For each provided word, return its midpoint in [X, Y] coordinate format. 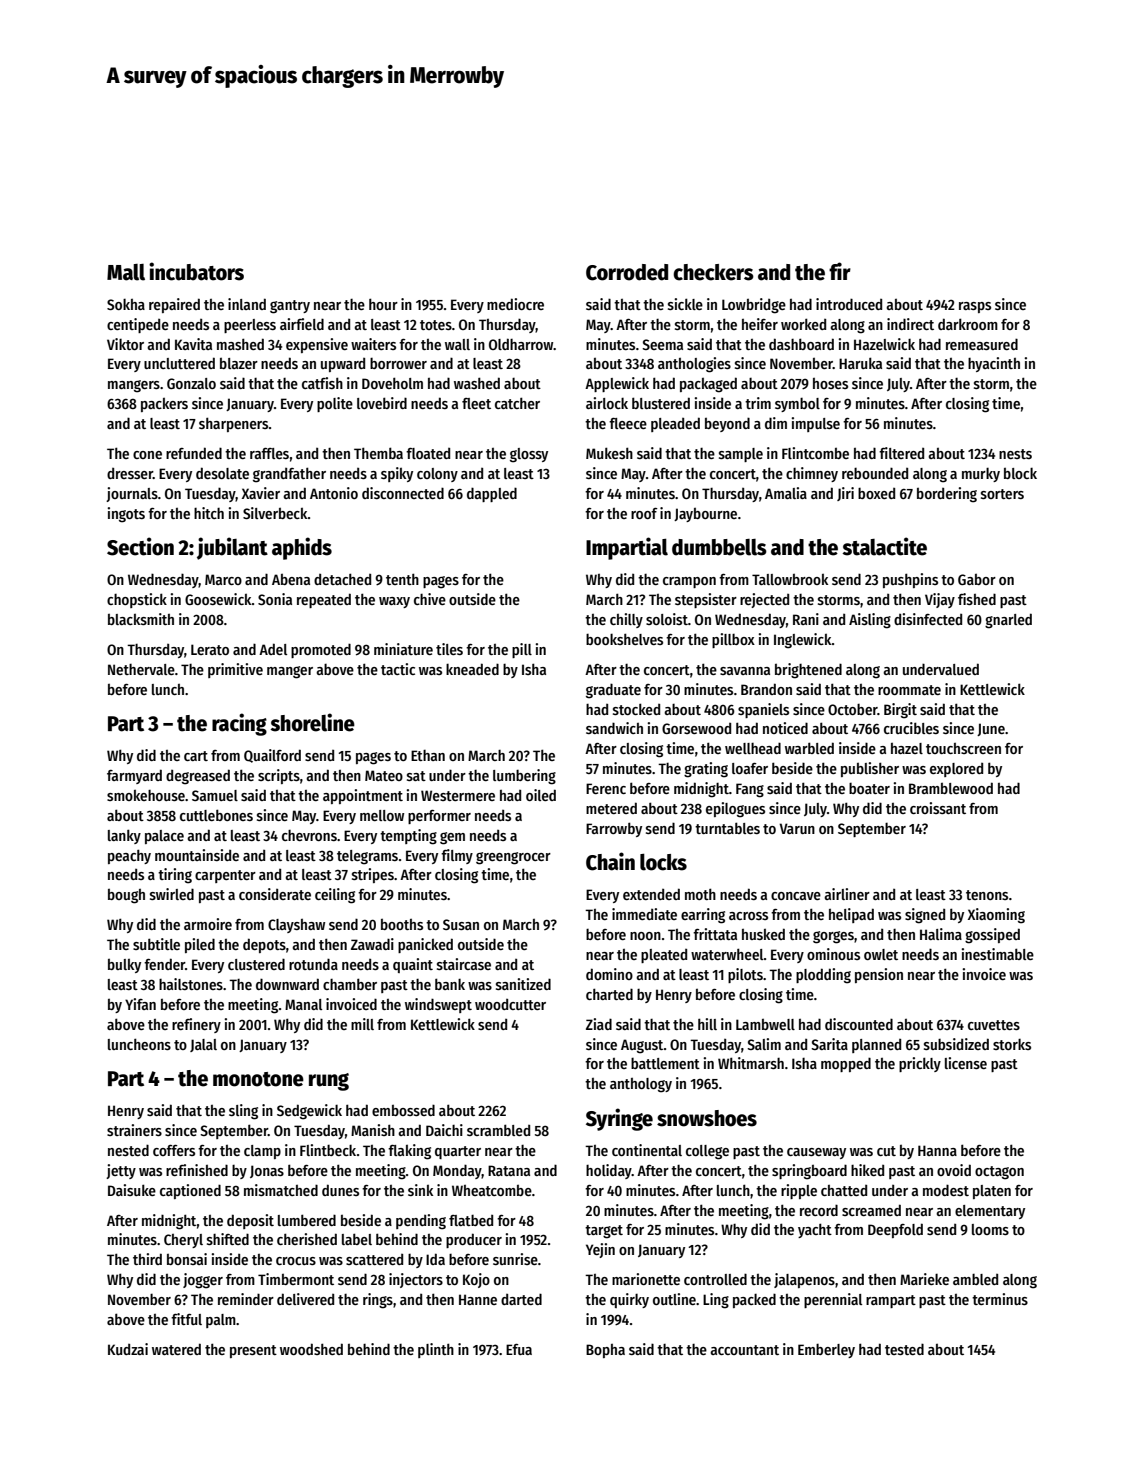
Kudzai [128, 1349]
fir [840, 271]
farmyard [134, 776]
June [991, 729]
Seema [662, 344]
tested [904, 1349]
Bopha [605, 1351]
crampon [689, 582]
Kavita [193, 344]
